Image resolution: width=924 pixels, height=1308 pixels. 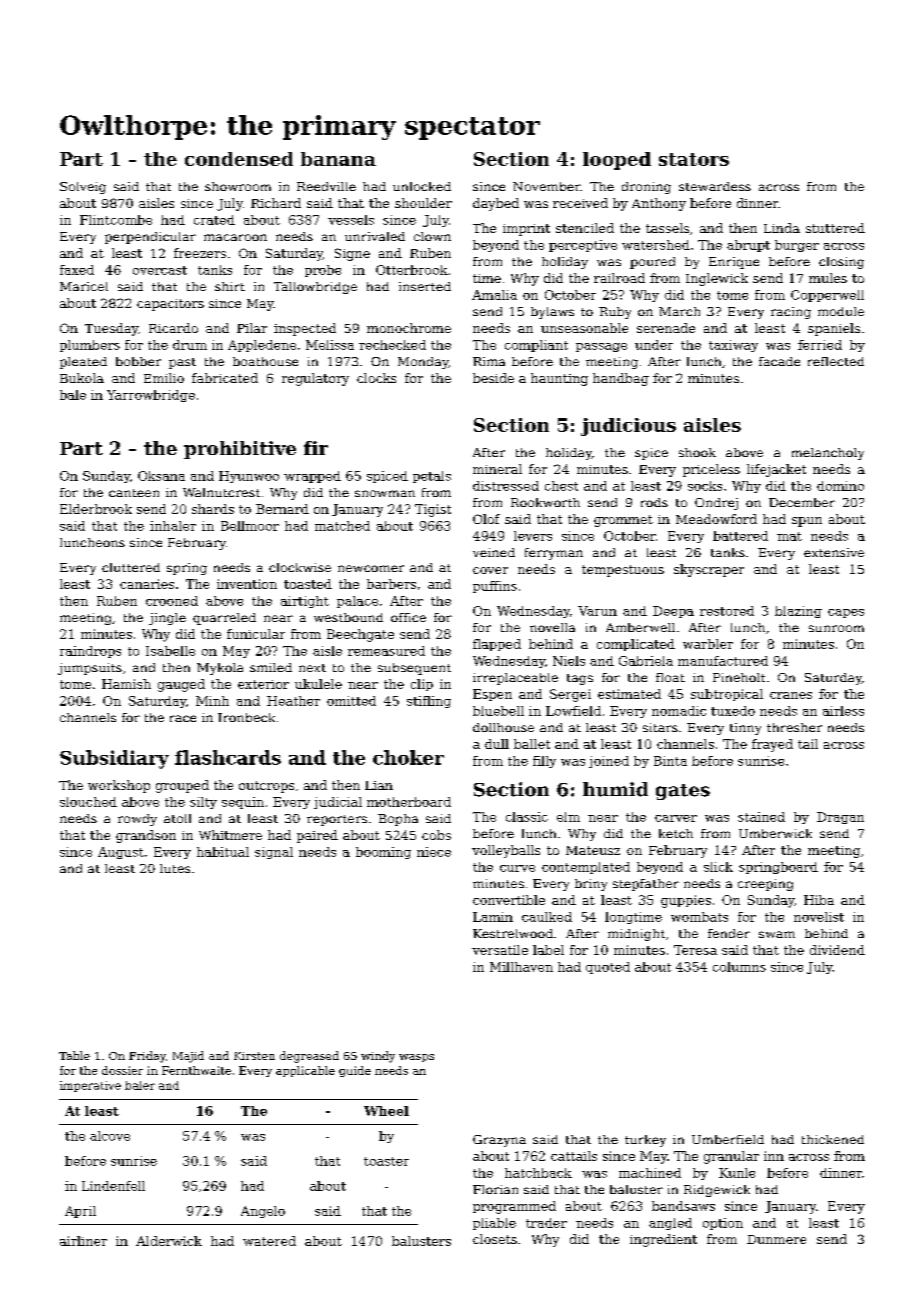 What do you see at coordinates (835, 228) in the screenshot?
I see `stuttered` at bounding box center [835, 228].
